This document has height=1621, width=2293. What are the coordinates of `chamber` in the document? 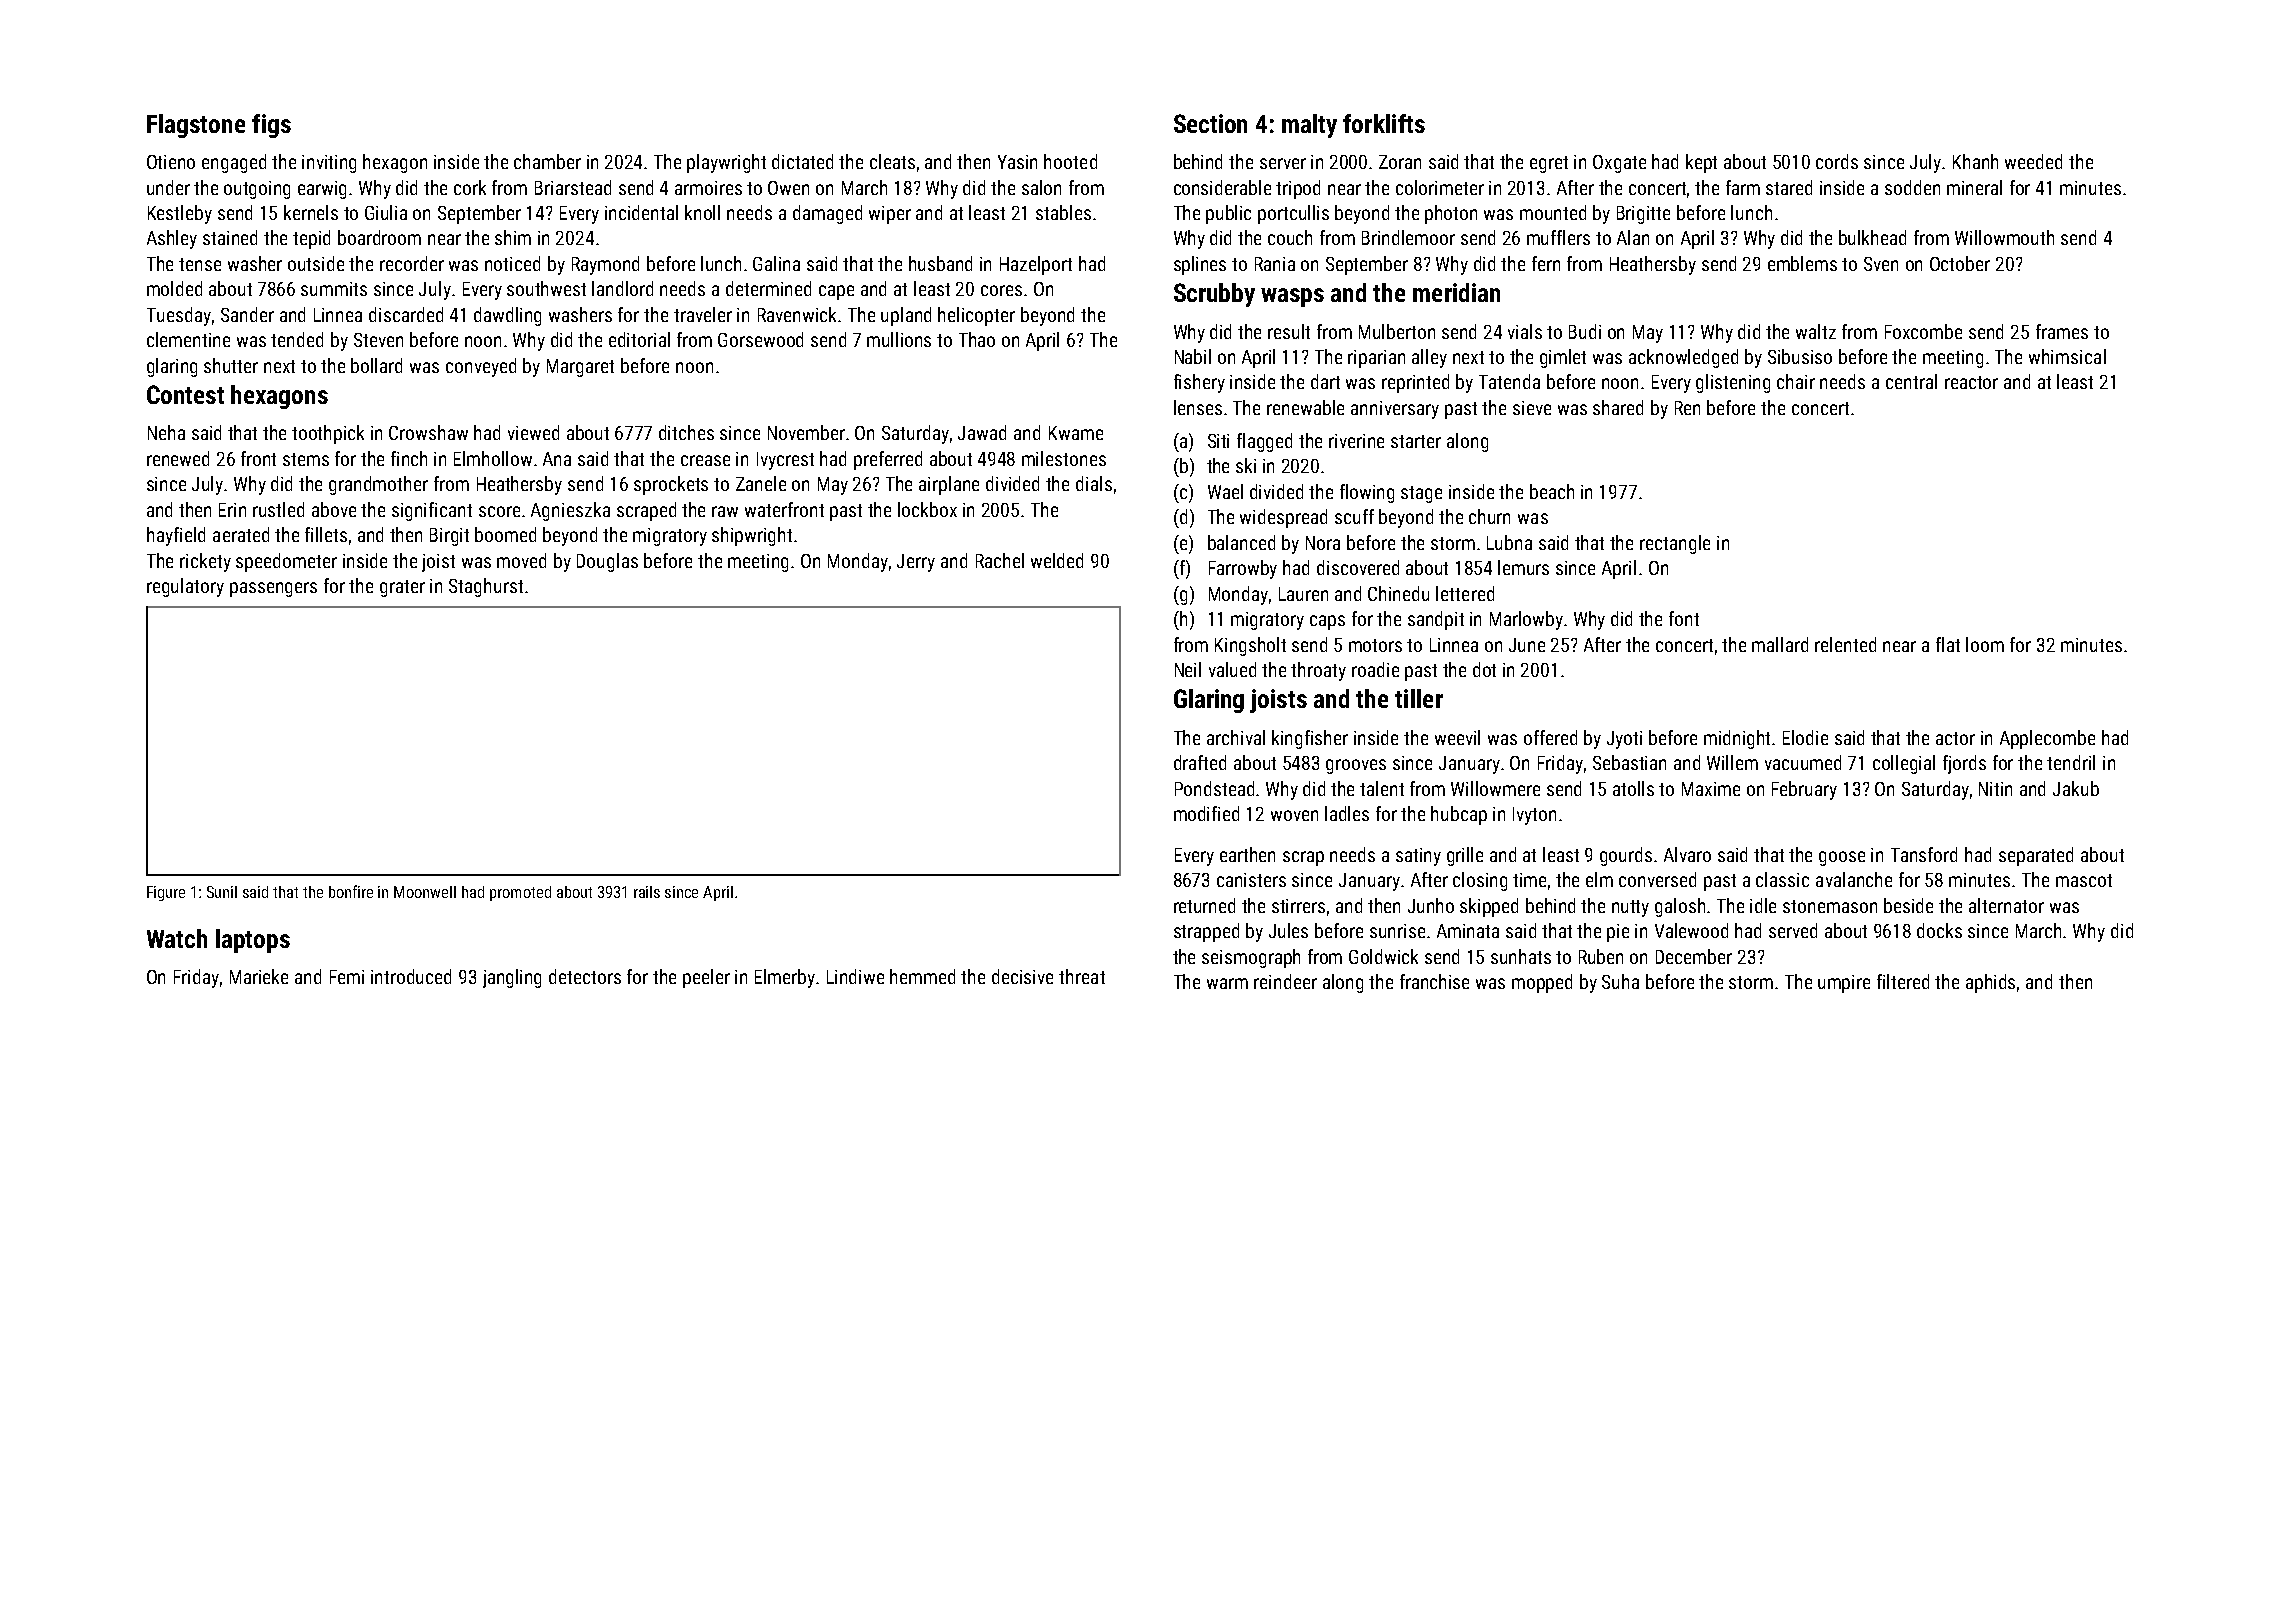 It's located at (547, 161).
